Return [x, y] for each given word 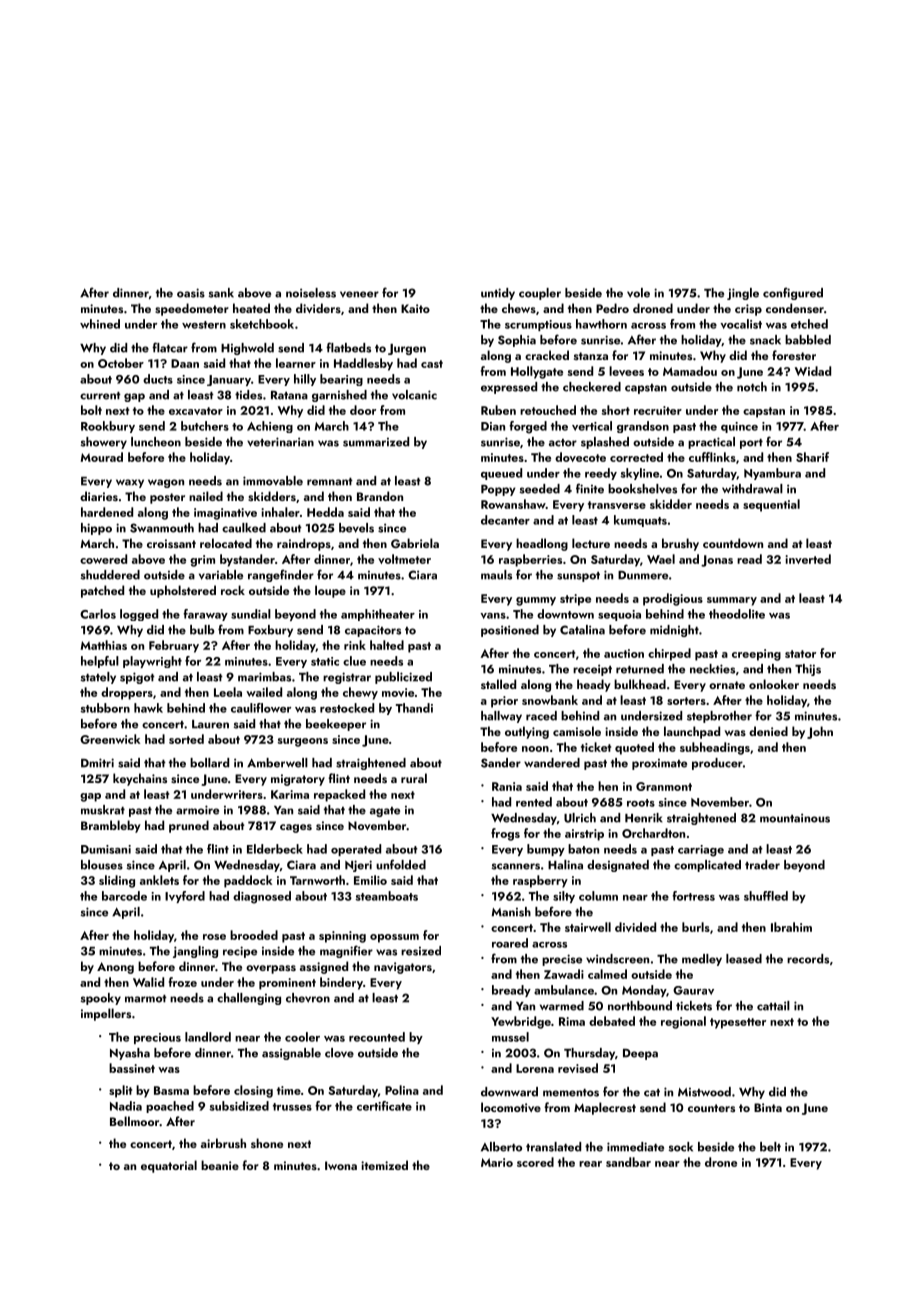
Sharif [812, 457]
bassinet [132, 1068]
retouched [548, 410]
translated [553, 1147]
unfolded [401, 864]
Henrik [644, 818]
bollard [209, 763]
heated [251, 308]
